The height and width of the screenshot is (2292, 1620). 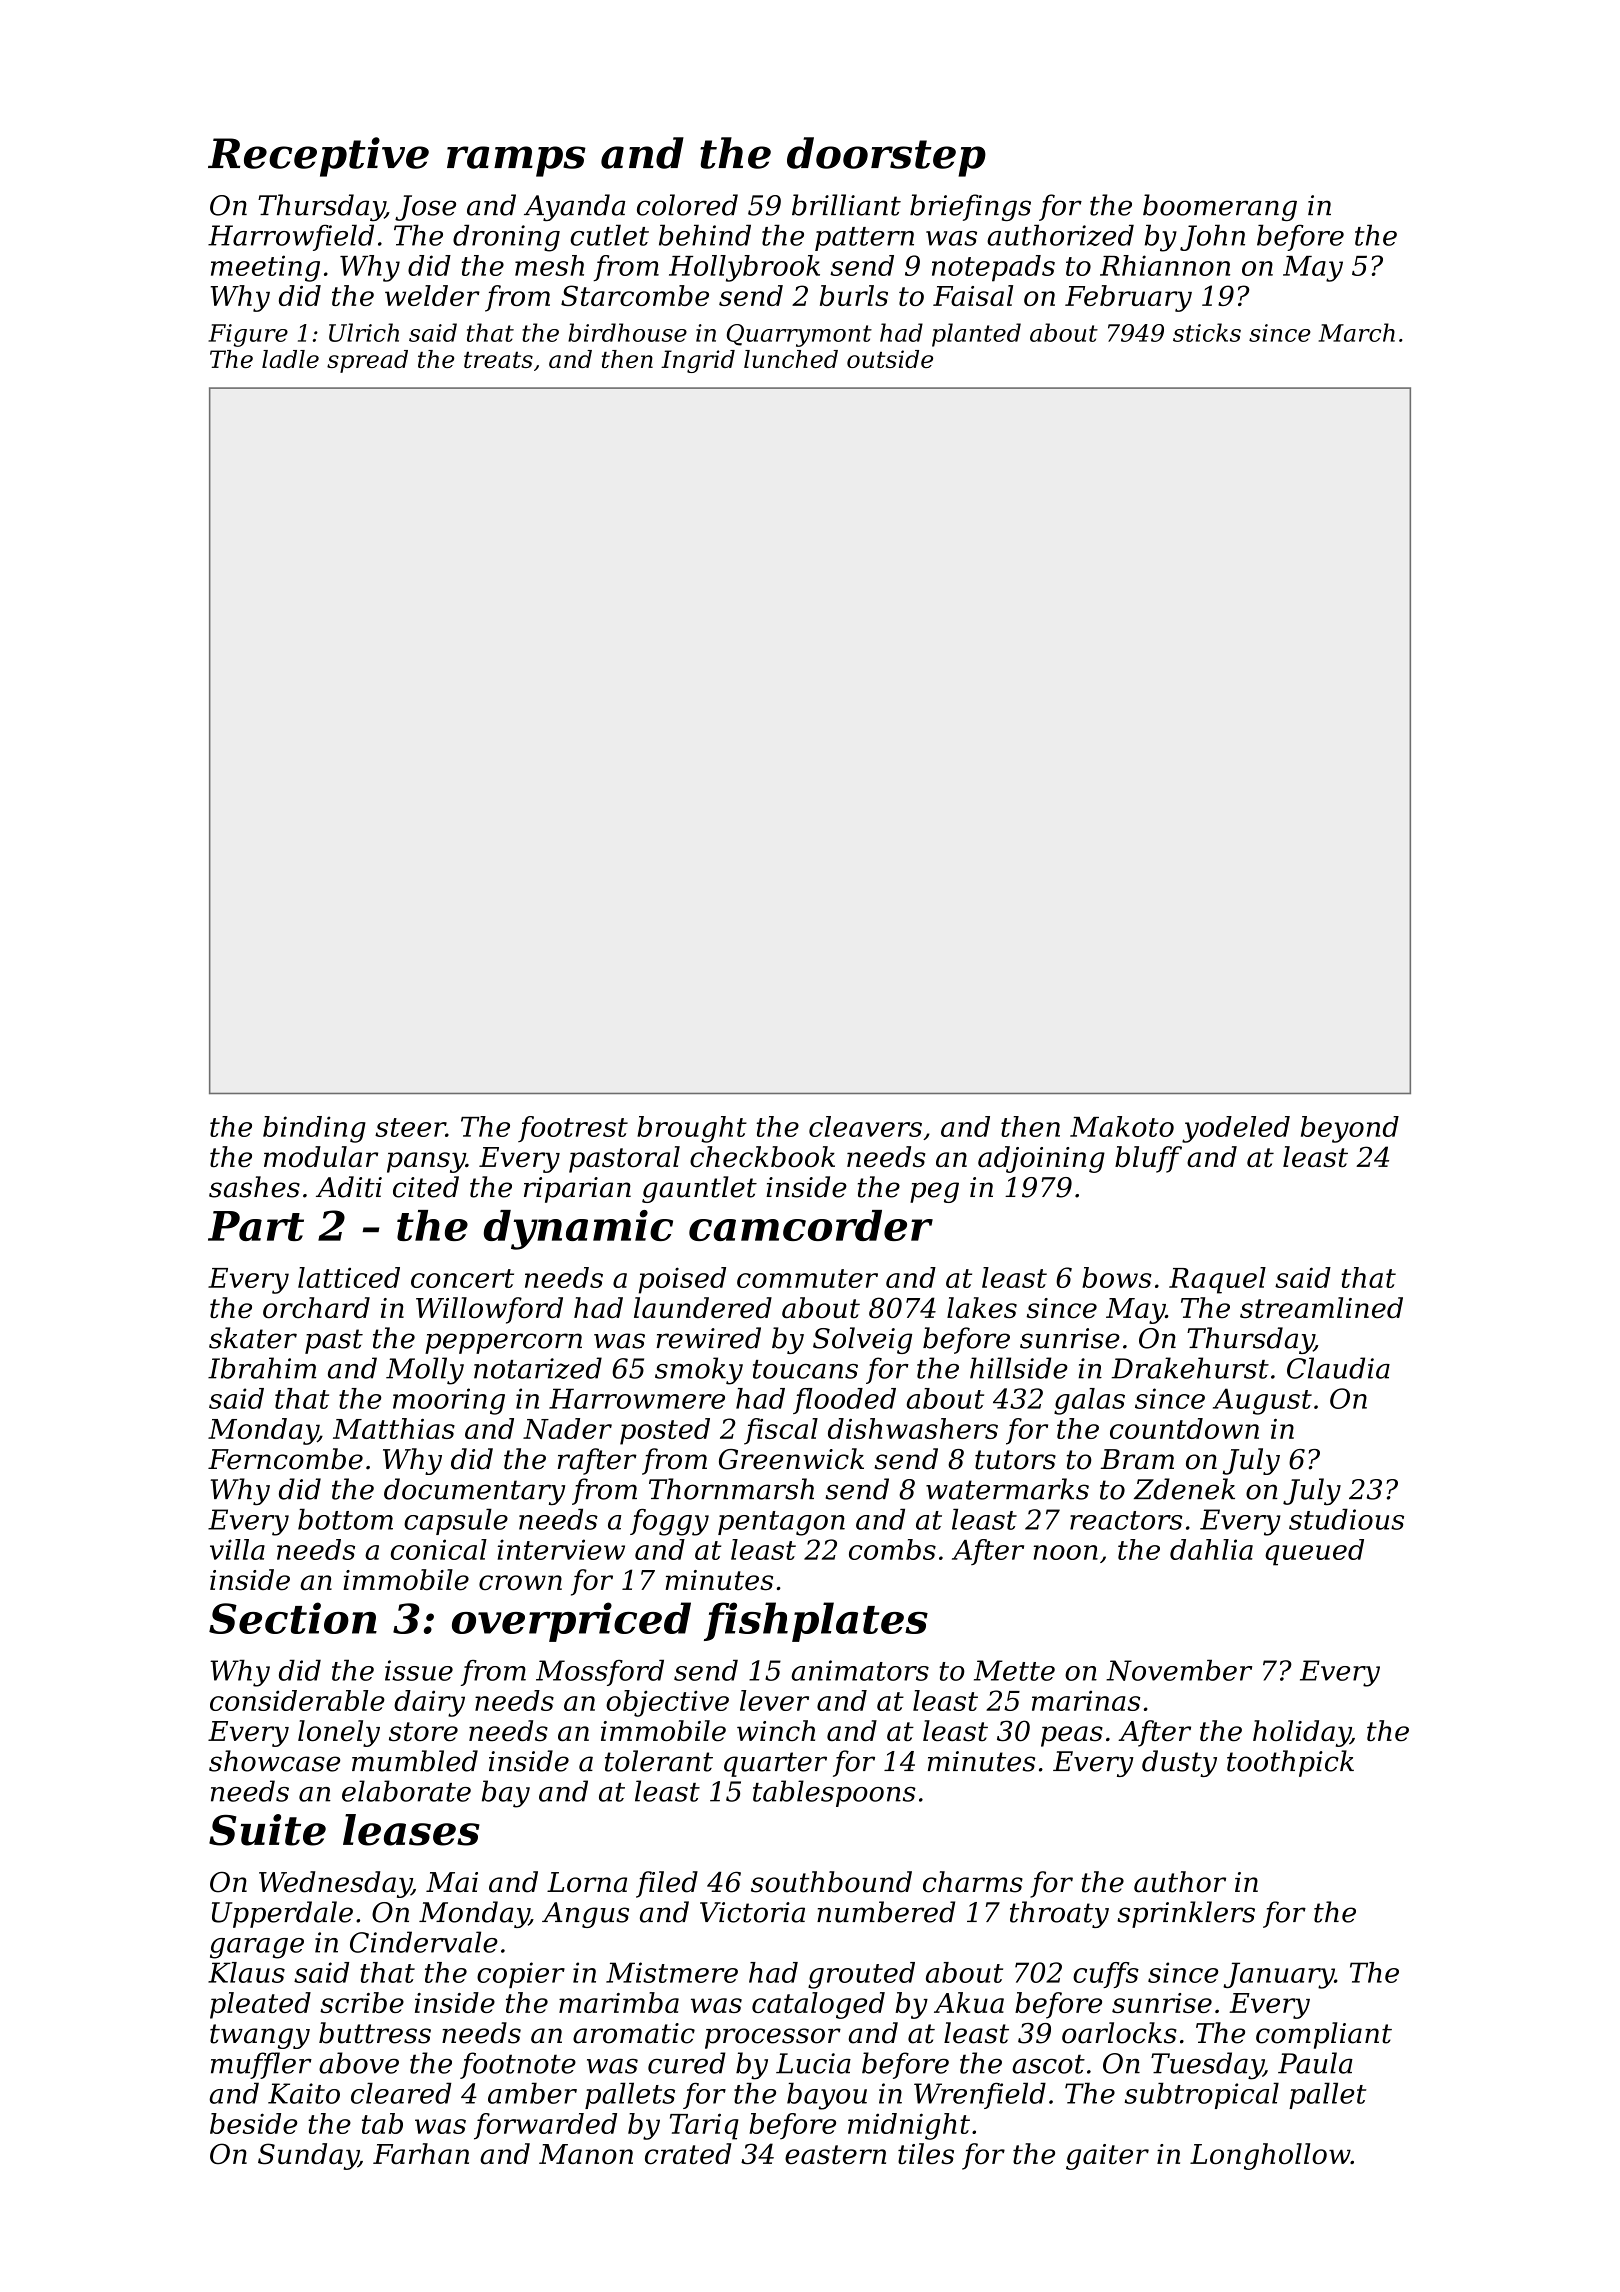 What do you see at coordinates (890, 359) in the screenshot?
I see `outside` at bounding box center [890, 359].
